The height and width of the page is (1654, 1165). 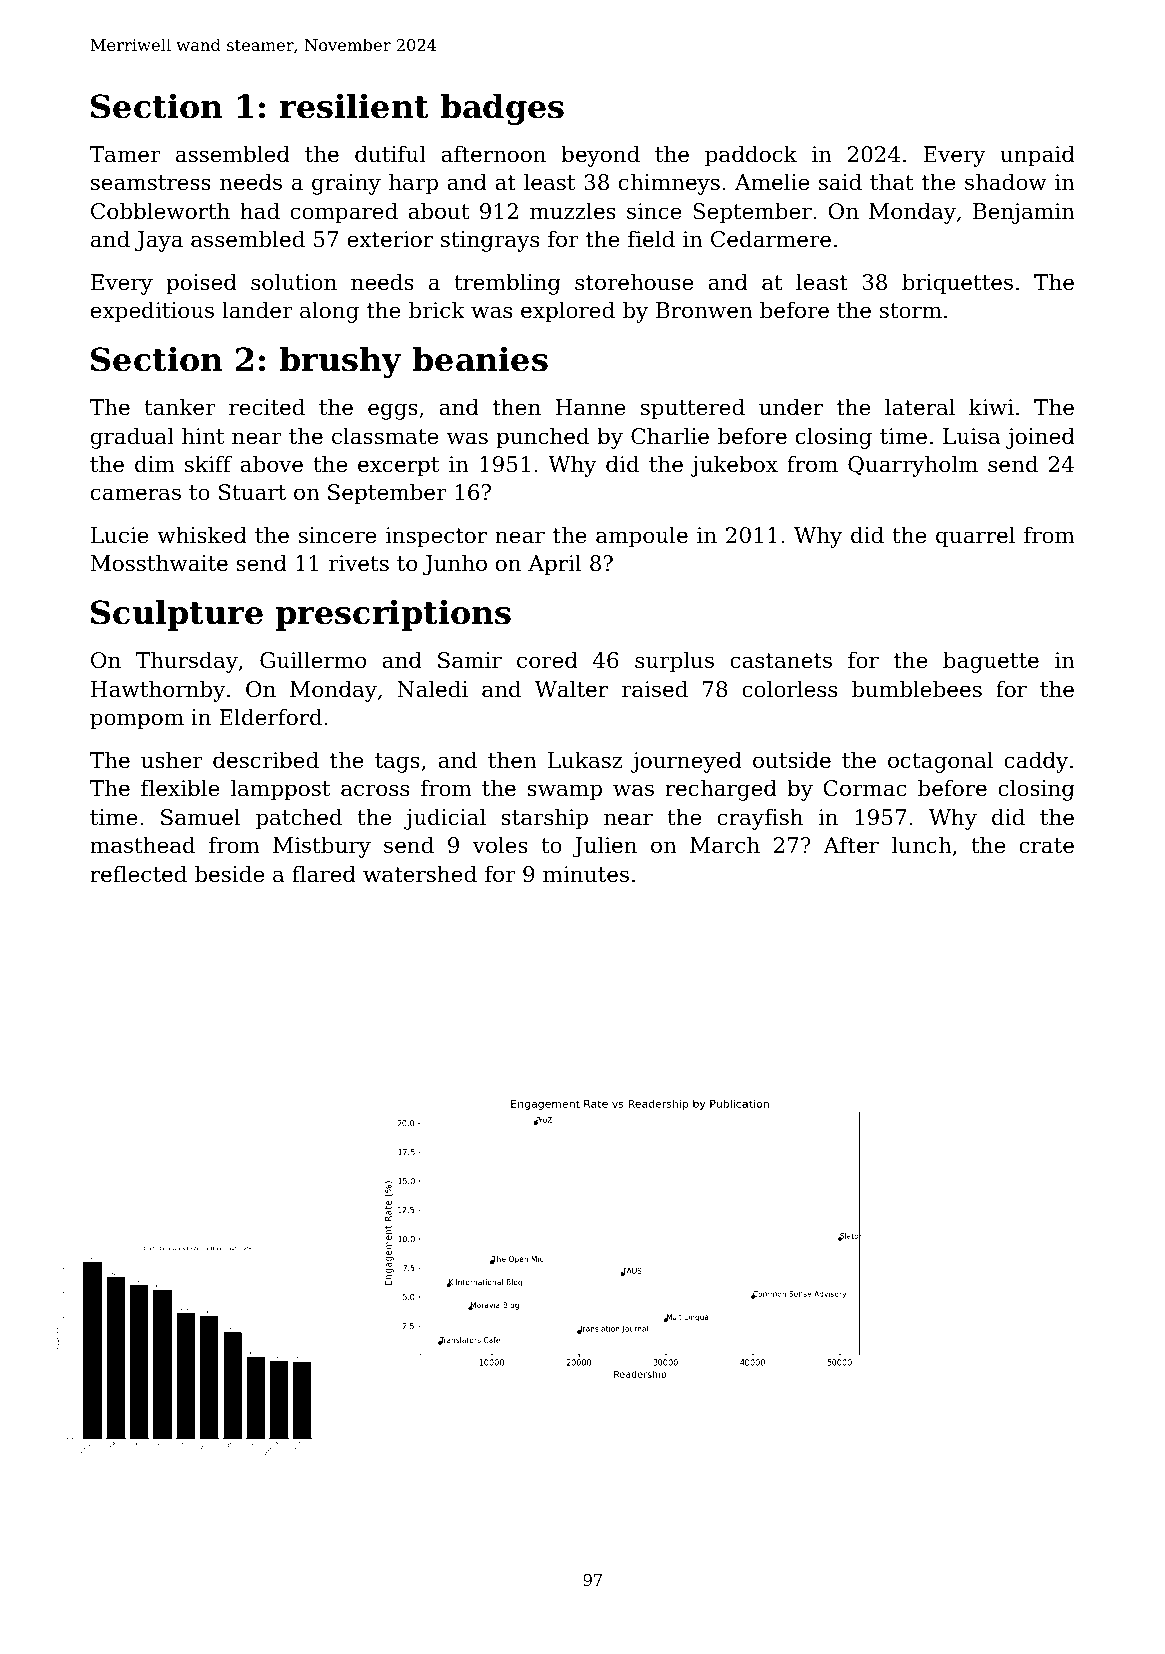 What do you see at coordinates (413, 184) in the page?
I see `harp` at bounding box center [413, 184].
